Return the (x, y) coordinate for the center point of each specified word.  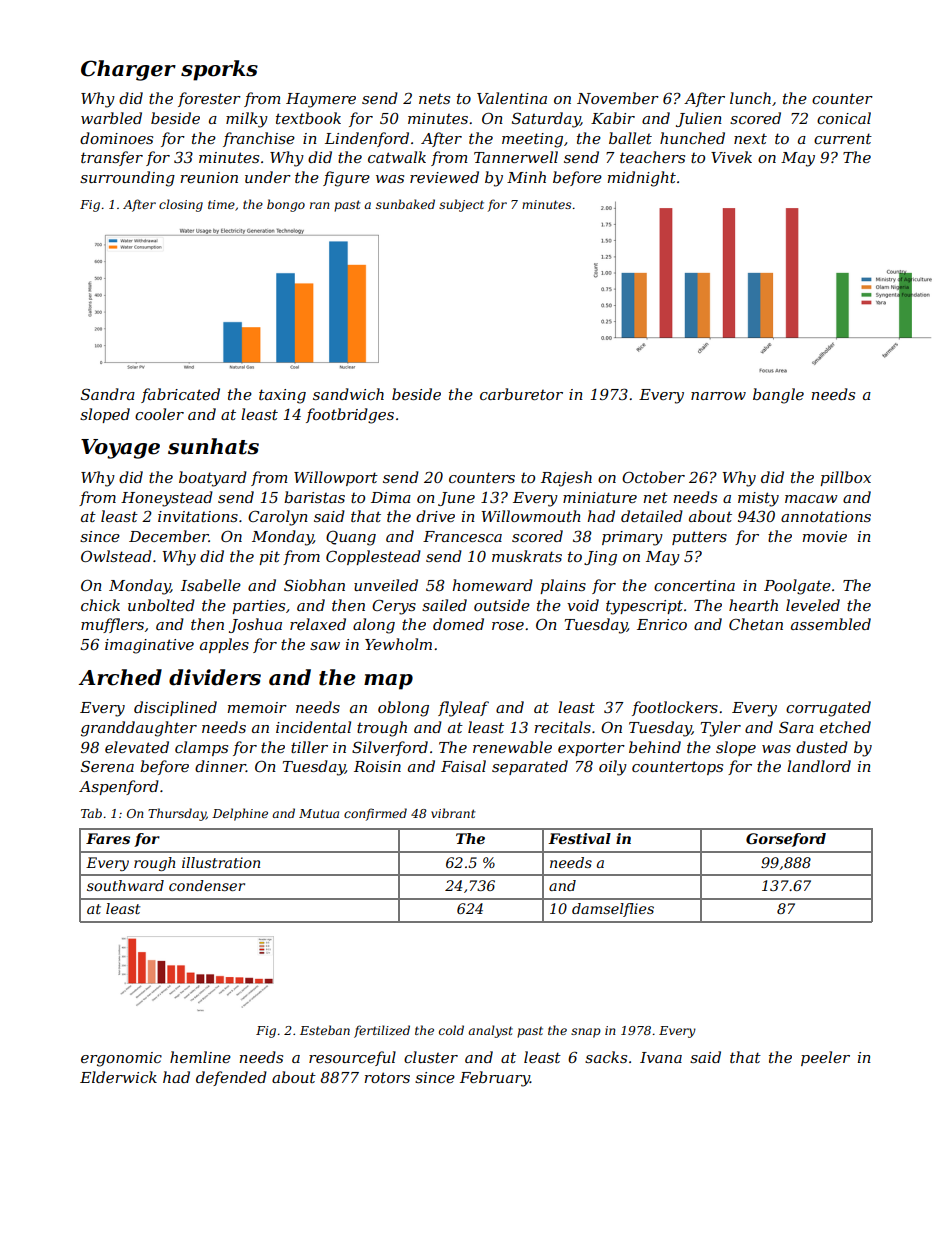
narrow (718, 396)
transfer (112, 158)
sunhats (213, 446)
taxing (282, 396)
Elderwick (118, 1077)
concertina (694, 585)
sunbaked (405, 204)
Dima (391, 497)
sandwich (348, 394)
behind (655, 747)
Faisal (463, 766)
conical (844, 118)
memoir (257, 707)
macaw (811, 499)
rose (508, 626)
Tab (91, 813)
